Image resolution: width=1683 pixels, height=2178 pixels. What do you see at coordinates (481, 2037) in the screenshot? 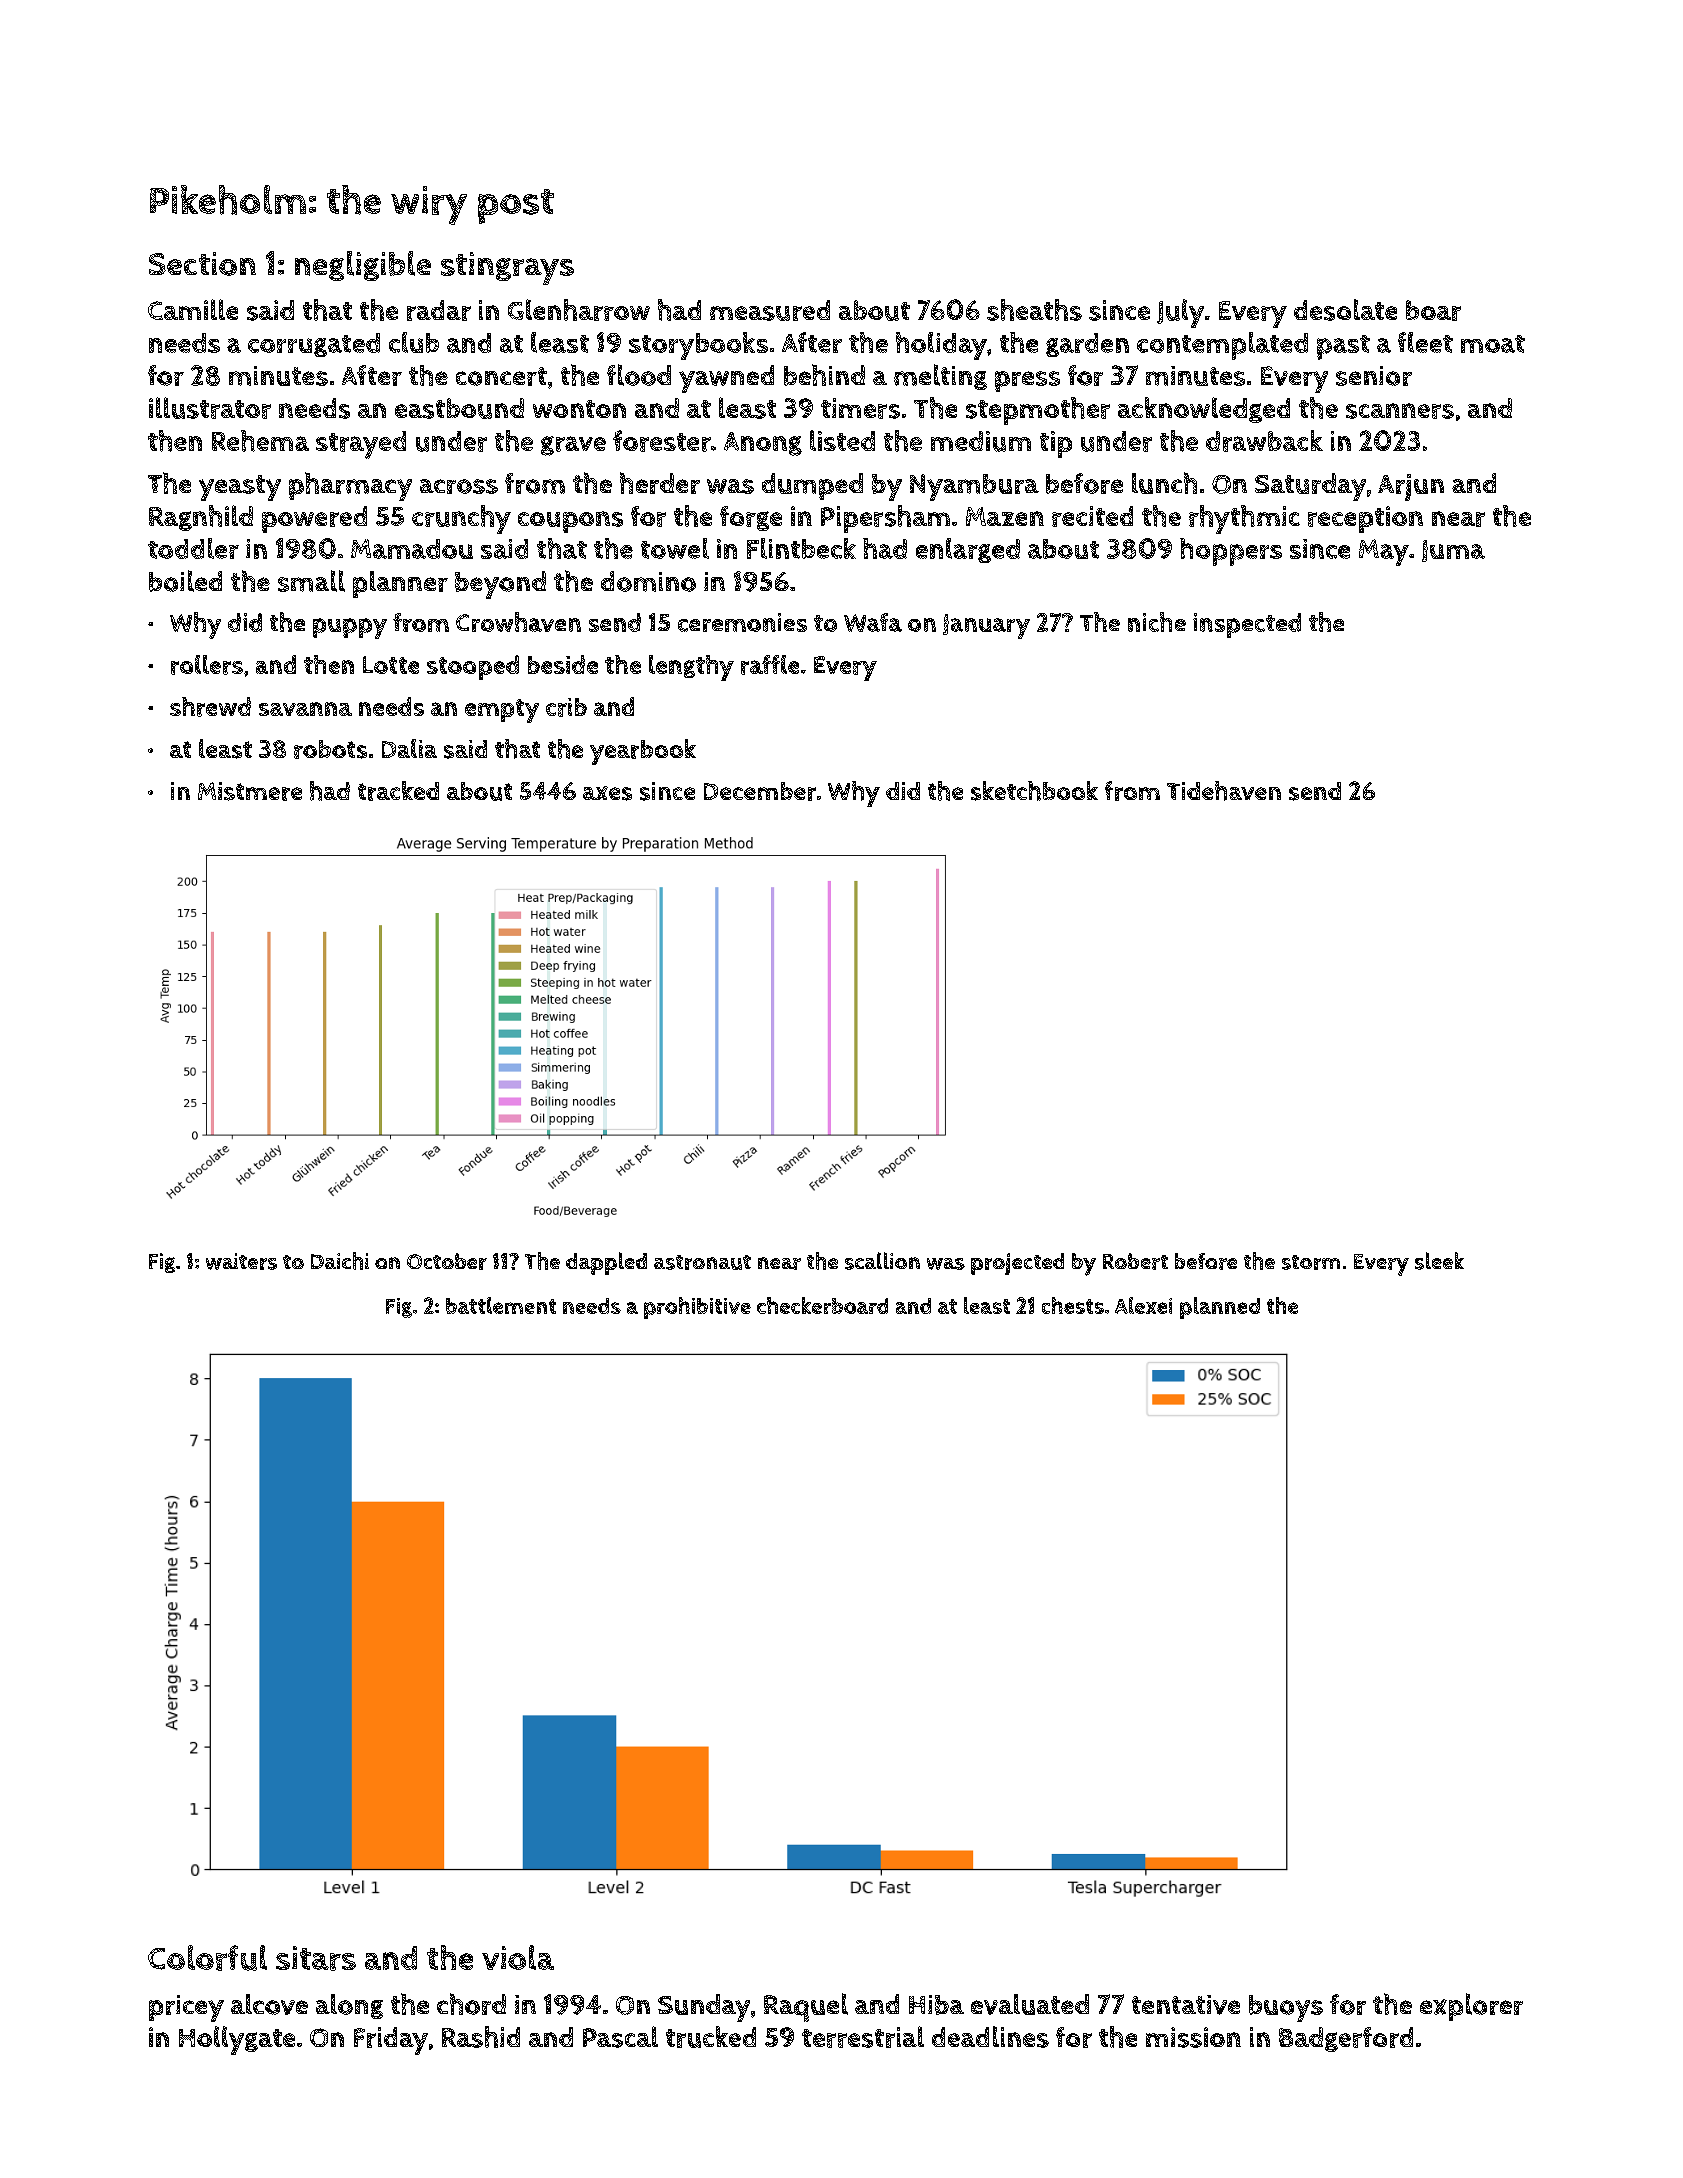
I see `Rashid` at bounding box center [481, 2037].
